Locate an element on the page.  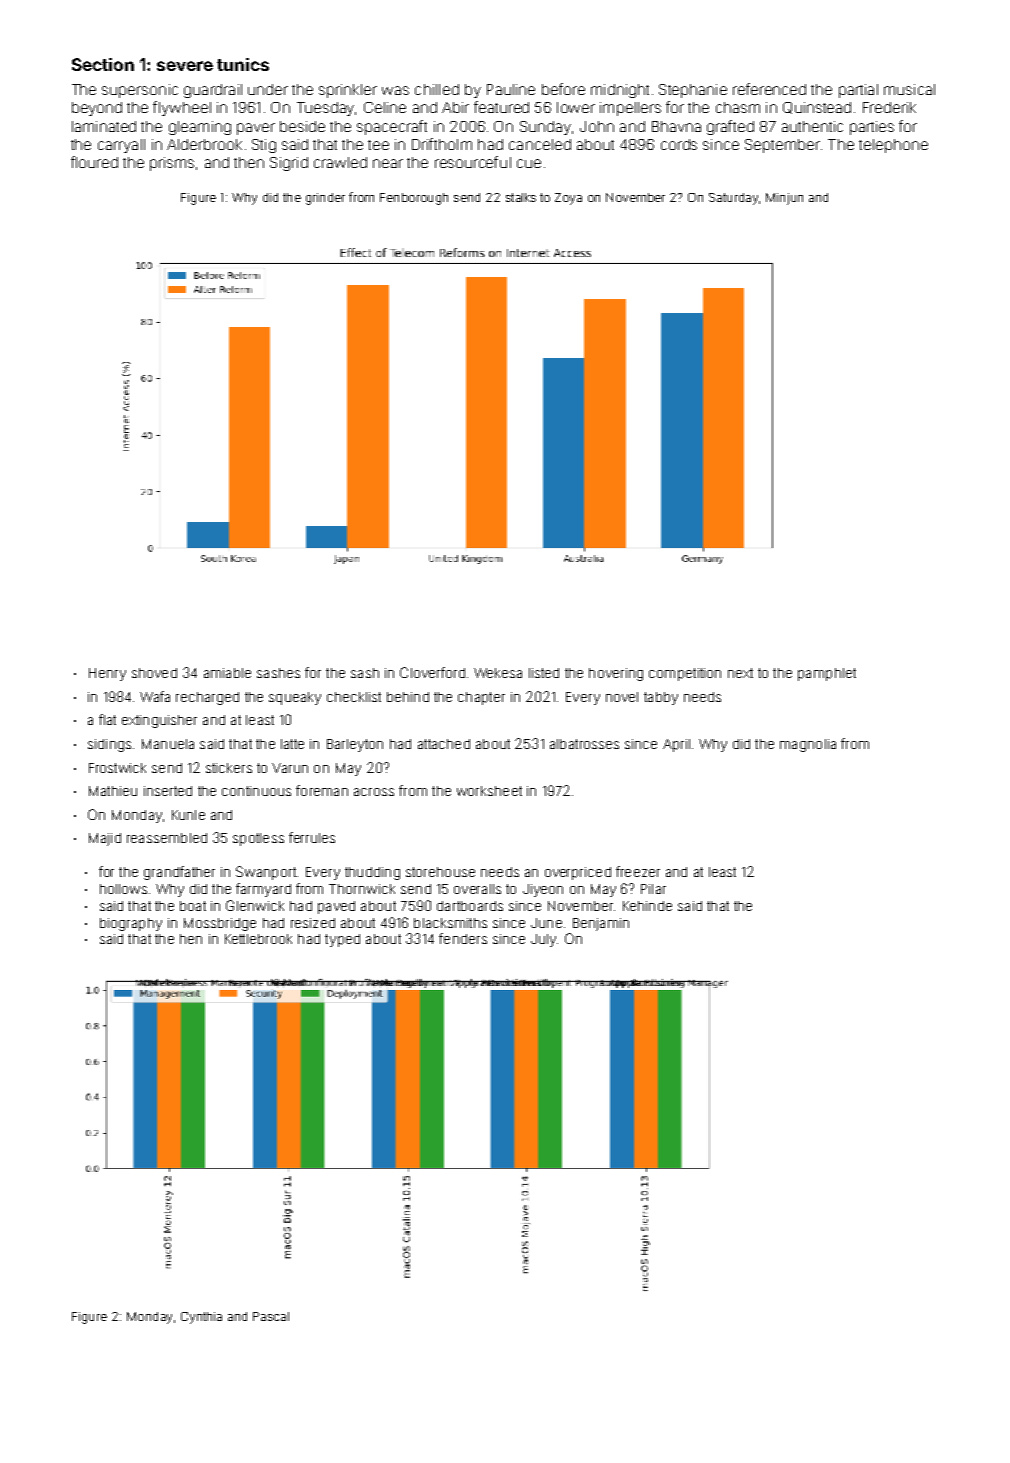
Cynthia is located at coordinates (201, 1318).
